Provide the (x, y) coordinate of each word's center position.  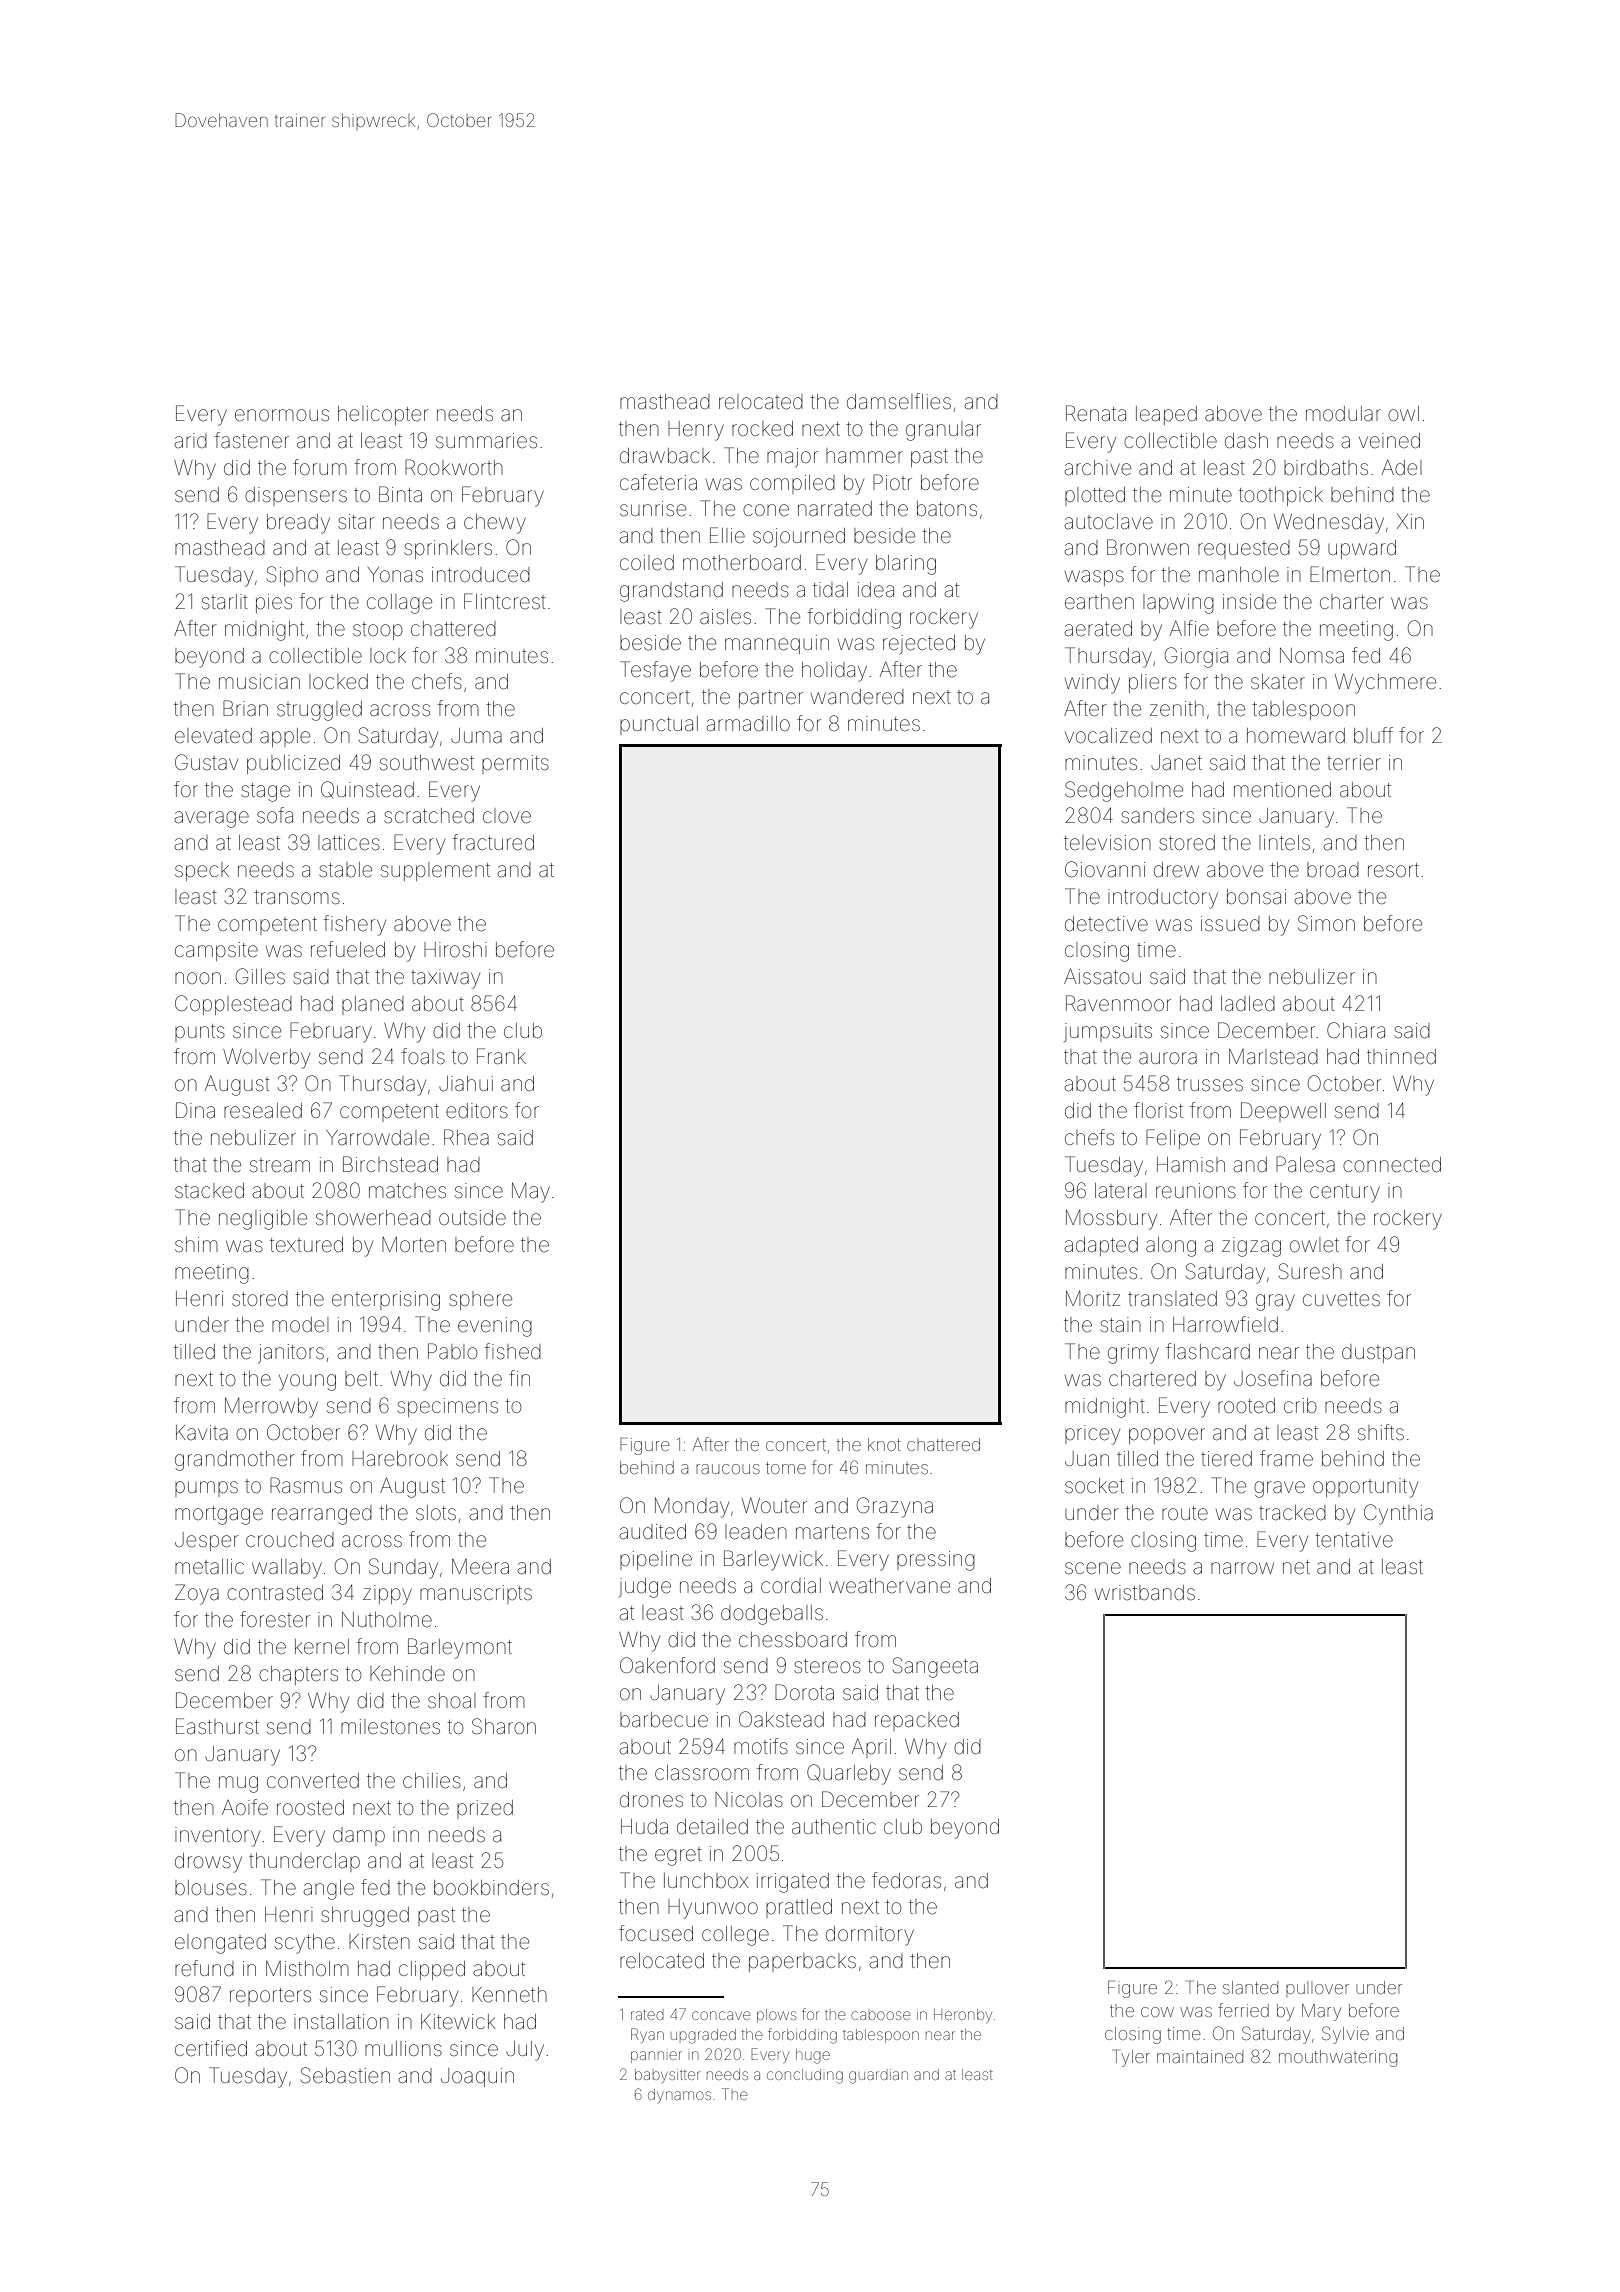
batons (947, 508)
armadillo (748, 723)
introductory (1163, 899)
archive (1098, 468)
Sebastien (345, 2075)
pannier (656, 2057)
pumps (206, 1489)
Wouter (774, 1506)
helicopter (383, 415)
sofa (275, 815)
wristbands (1145, 1592)
